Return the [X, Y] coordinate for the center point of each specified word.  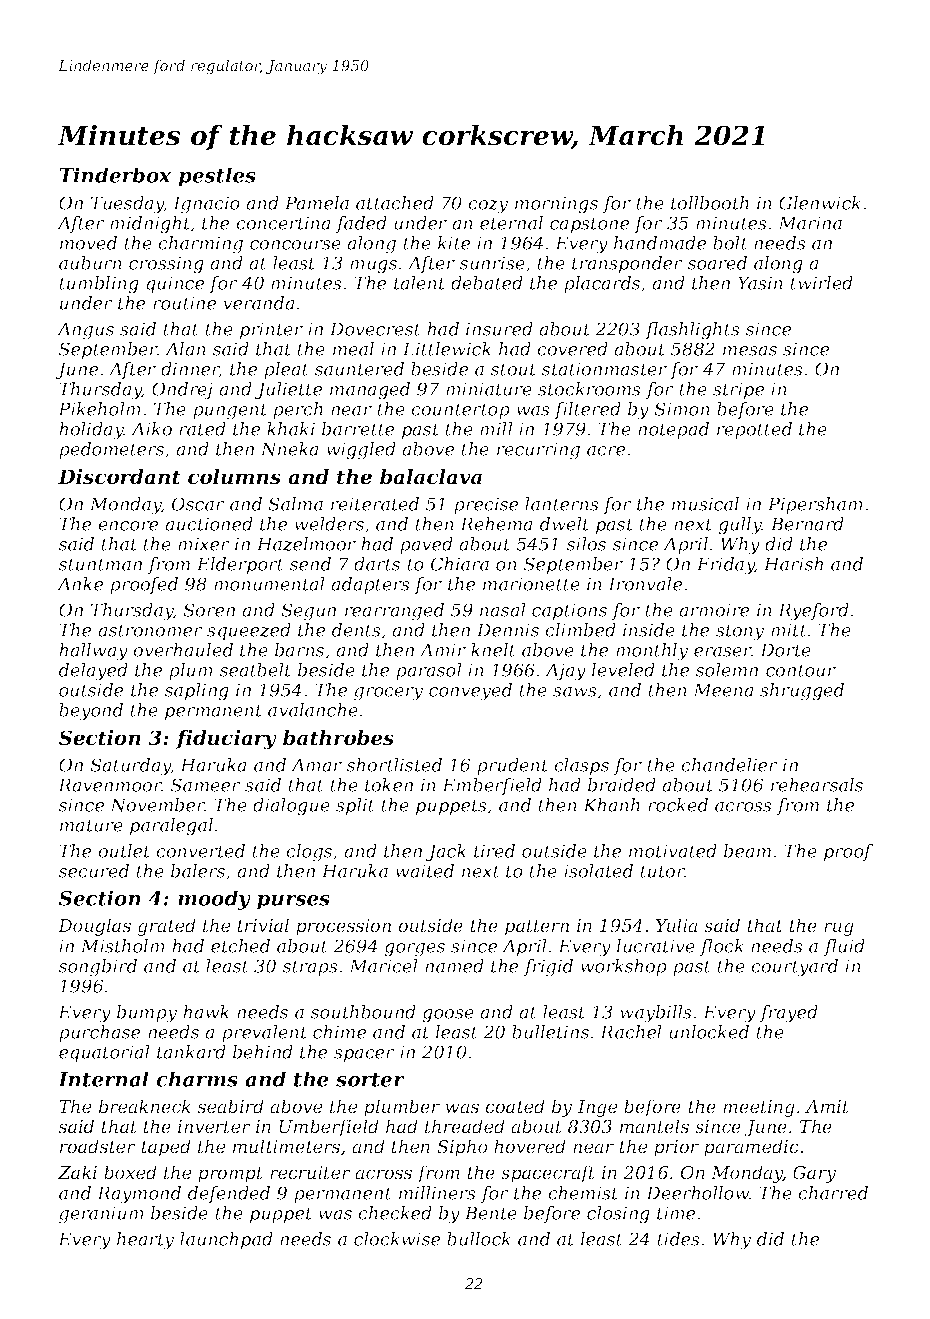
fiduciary [226, 740]
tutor [662, 871]
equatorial [104, 1053]
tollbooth [710, 203]
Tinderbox [115, 175]
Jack [446, 852]
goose [448, 1016]
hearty [145, 1241]
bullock [479, 1239]
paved [426, 545]
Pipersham [815, 505]
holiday [91, 431]
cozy [488, 207]
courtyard [794, 968]
